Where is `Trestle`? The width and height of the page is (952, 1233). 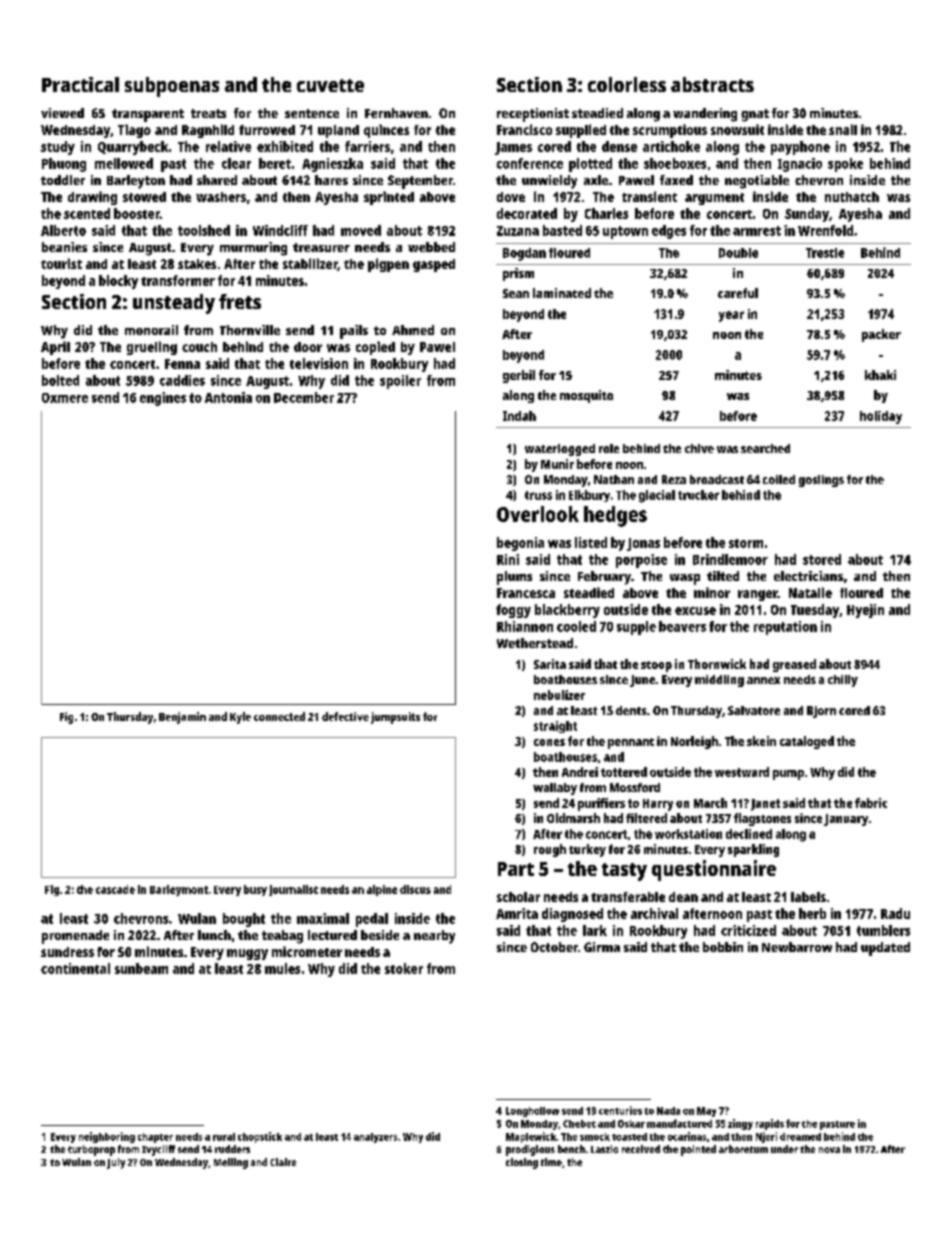
Trestle is located at coordinates (825, 253).
